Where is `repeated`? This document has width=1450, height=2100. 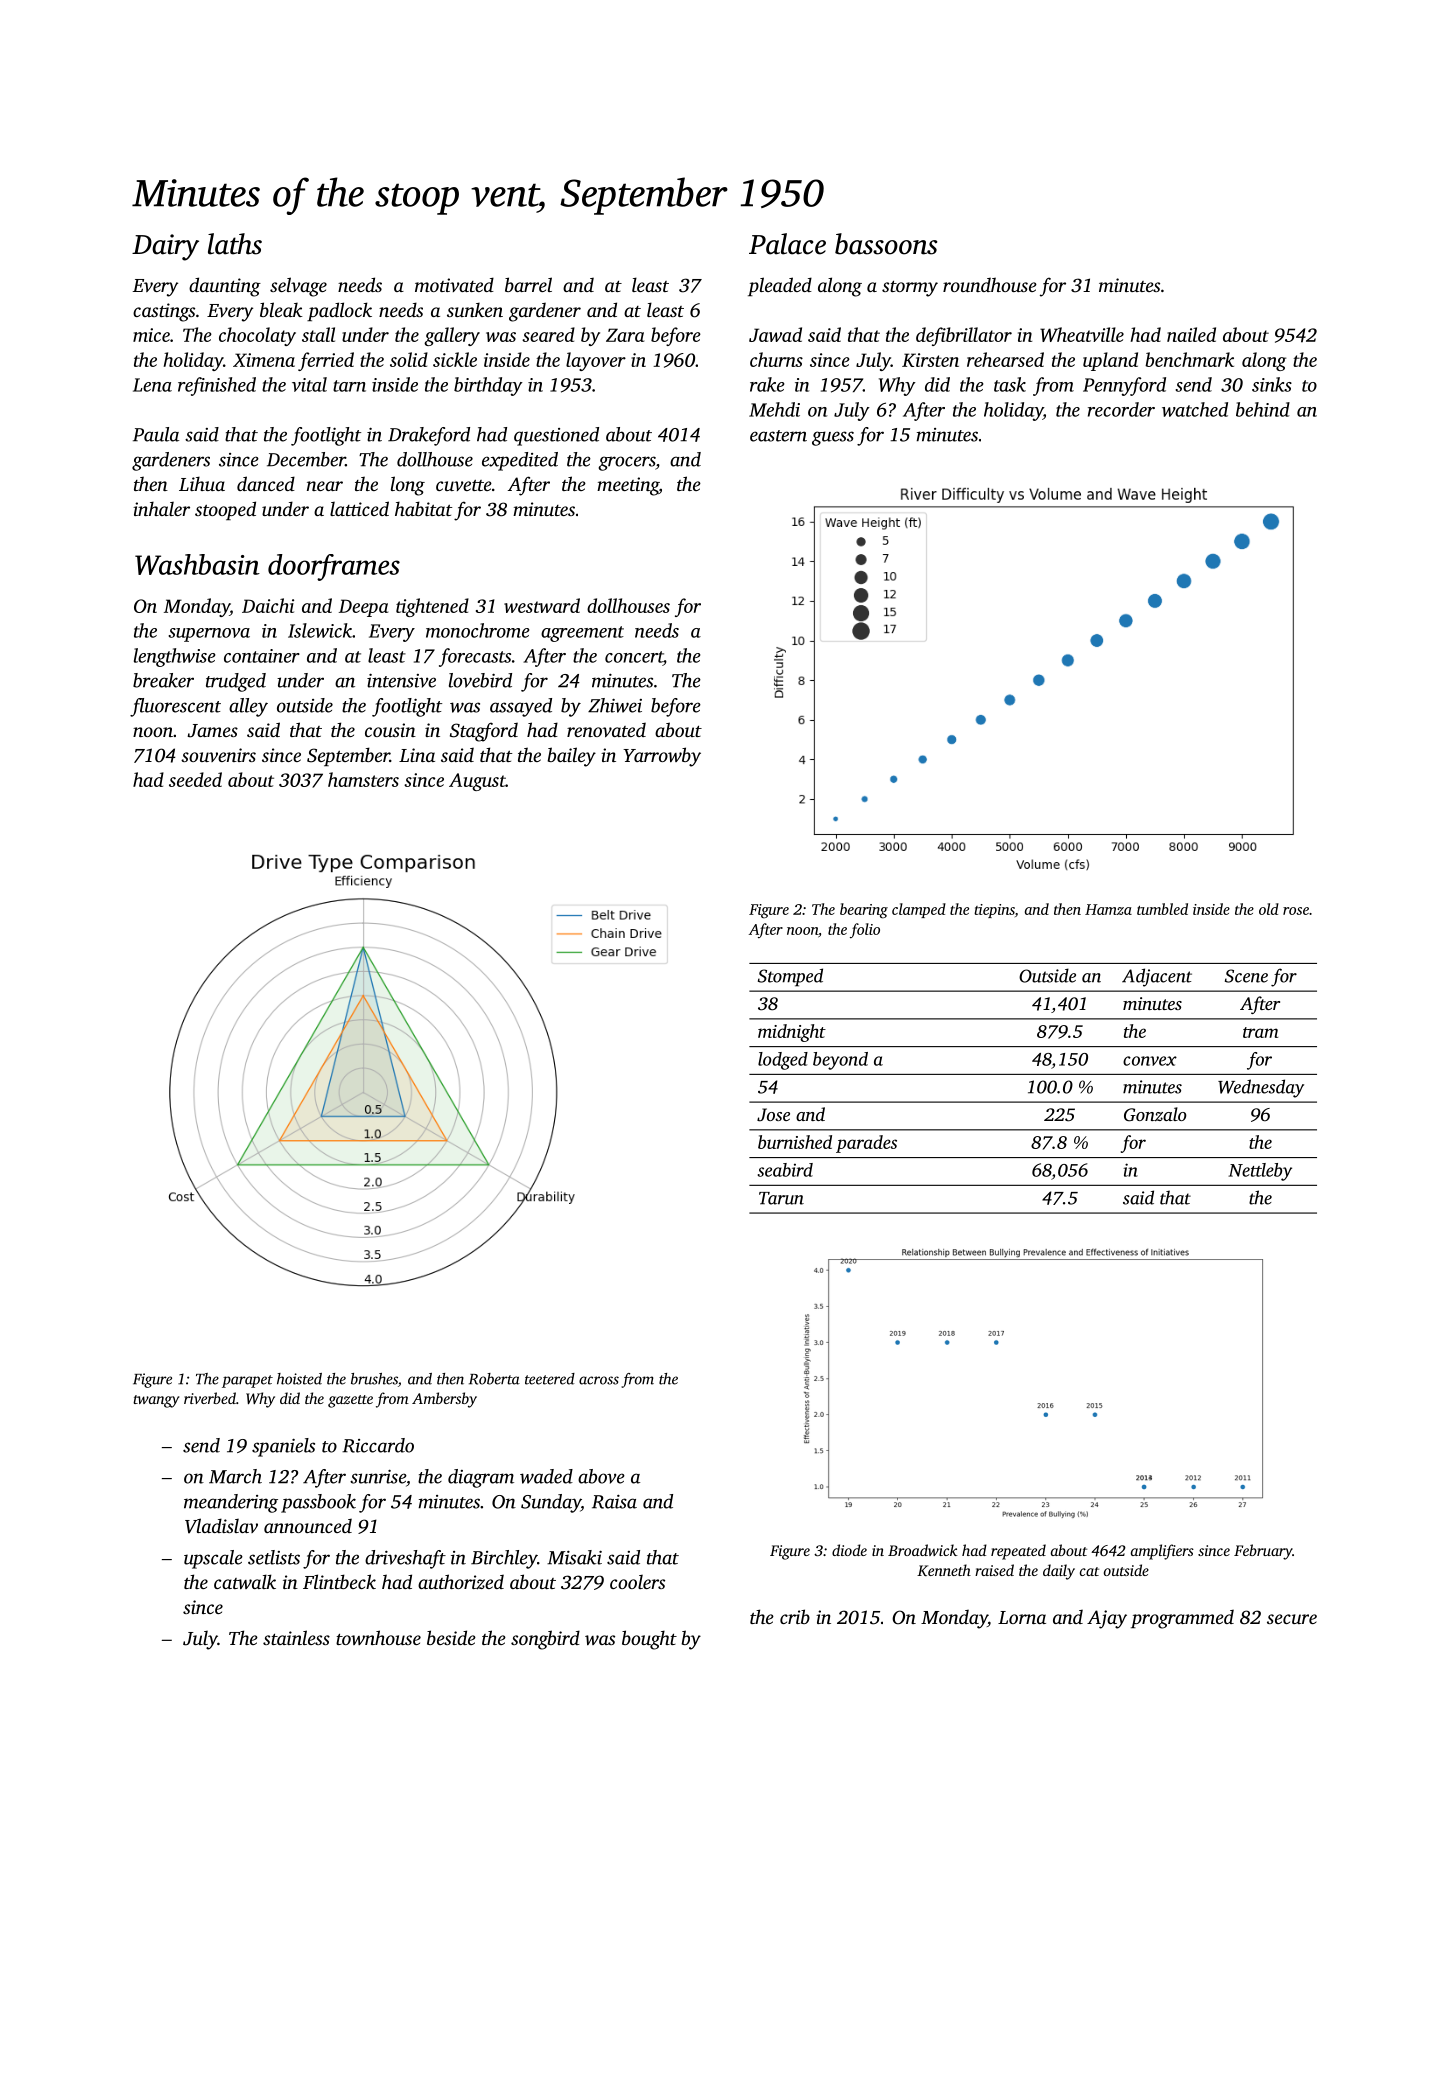 repeated is located at coordinates (1018, 1552).
